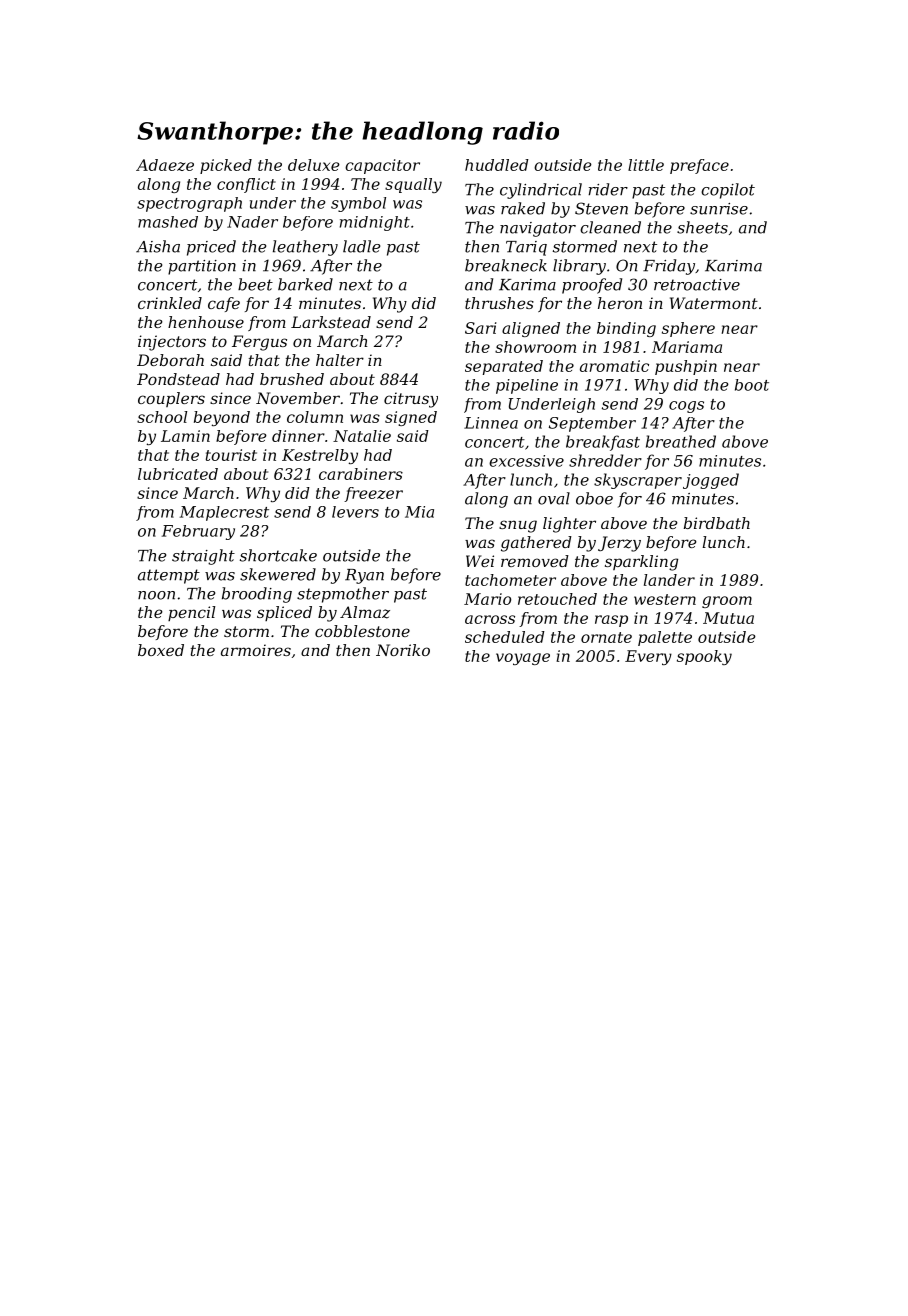 Image resolution: width=908 pixels, height=1316 pixels. Describe the element at coordinates (497, 165) in the document. I see `huddled` at that location.
